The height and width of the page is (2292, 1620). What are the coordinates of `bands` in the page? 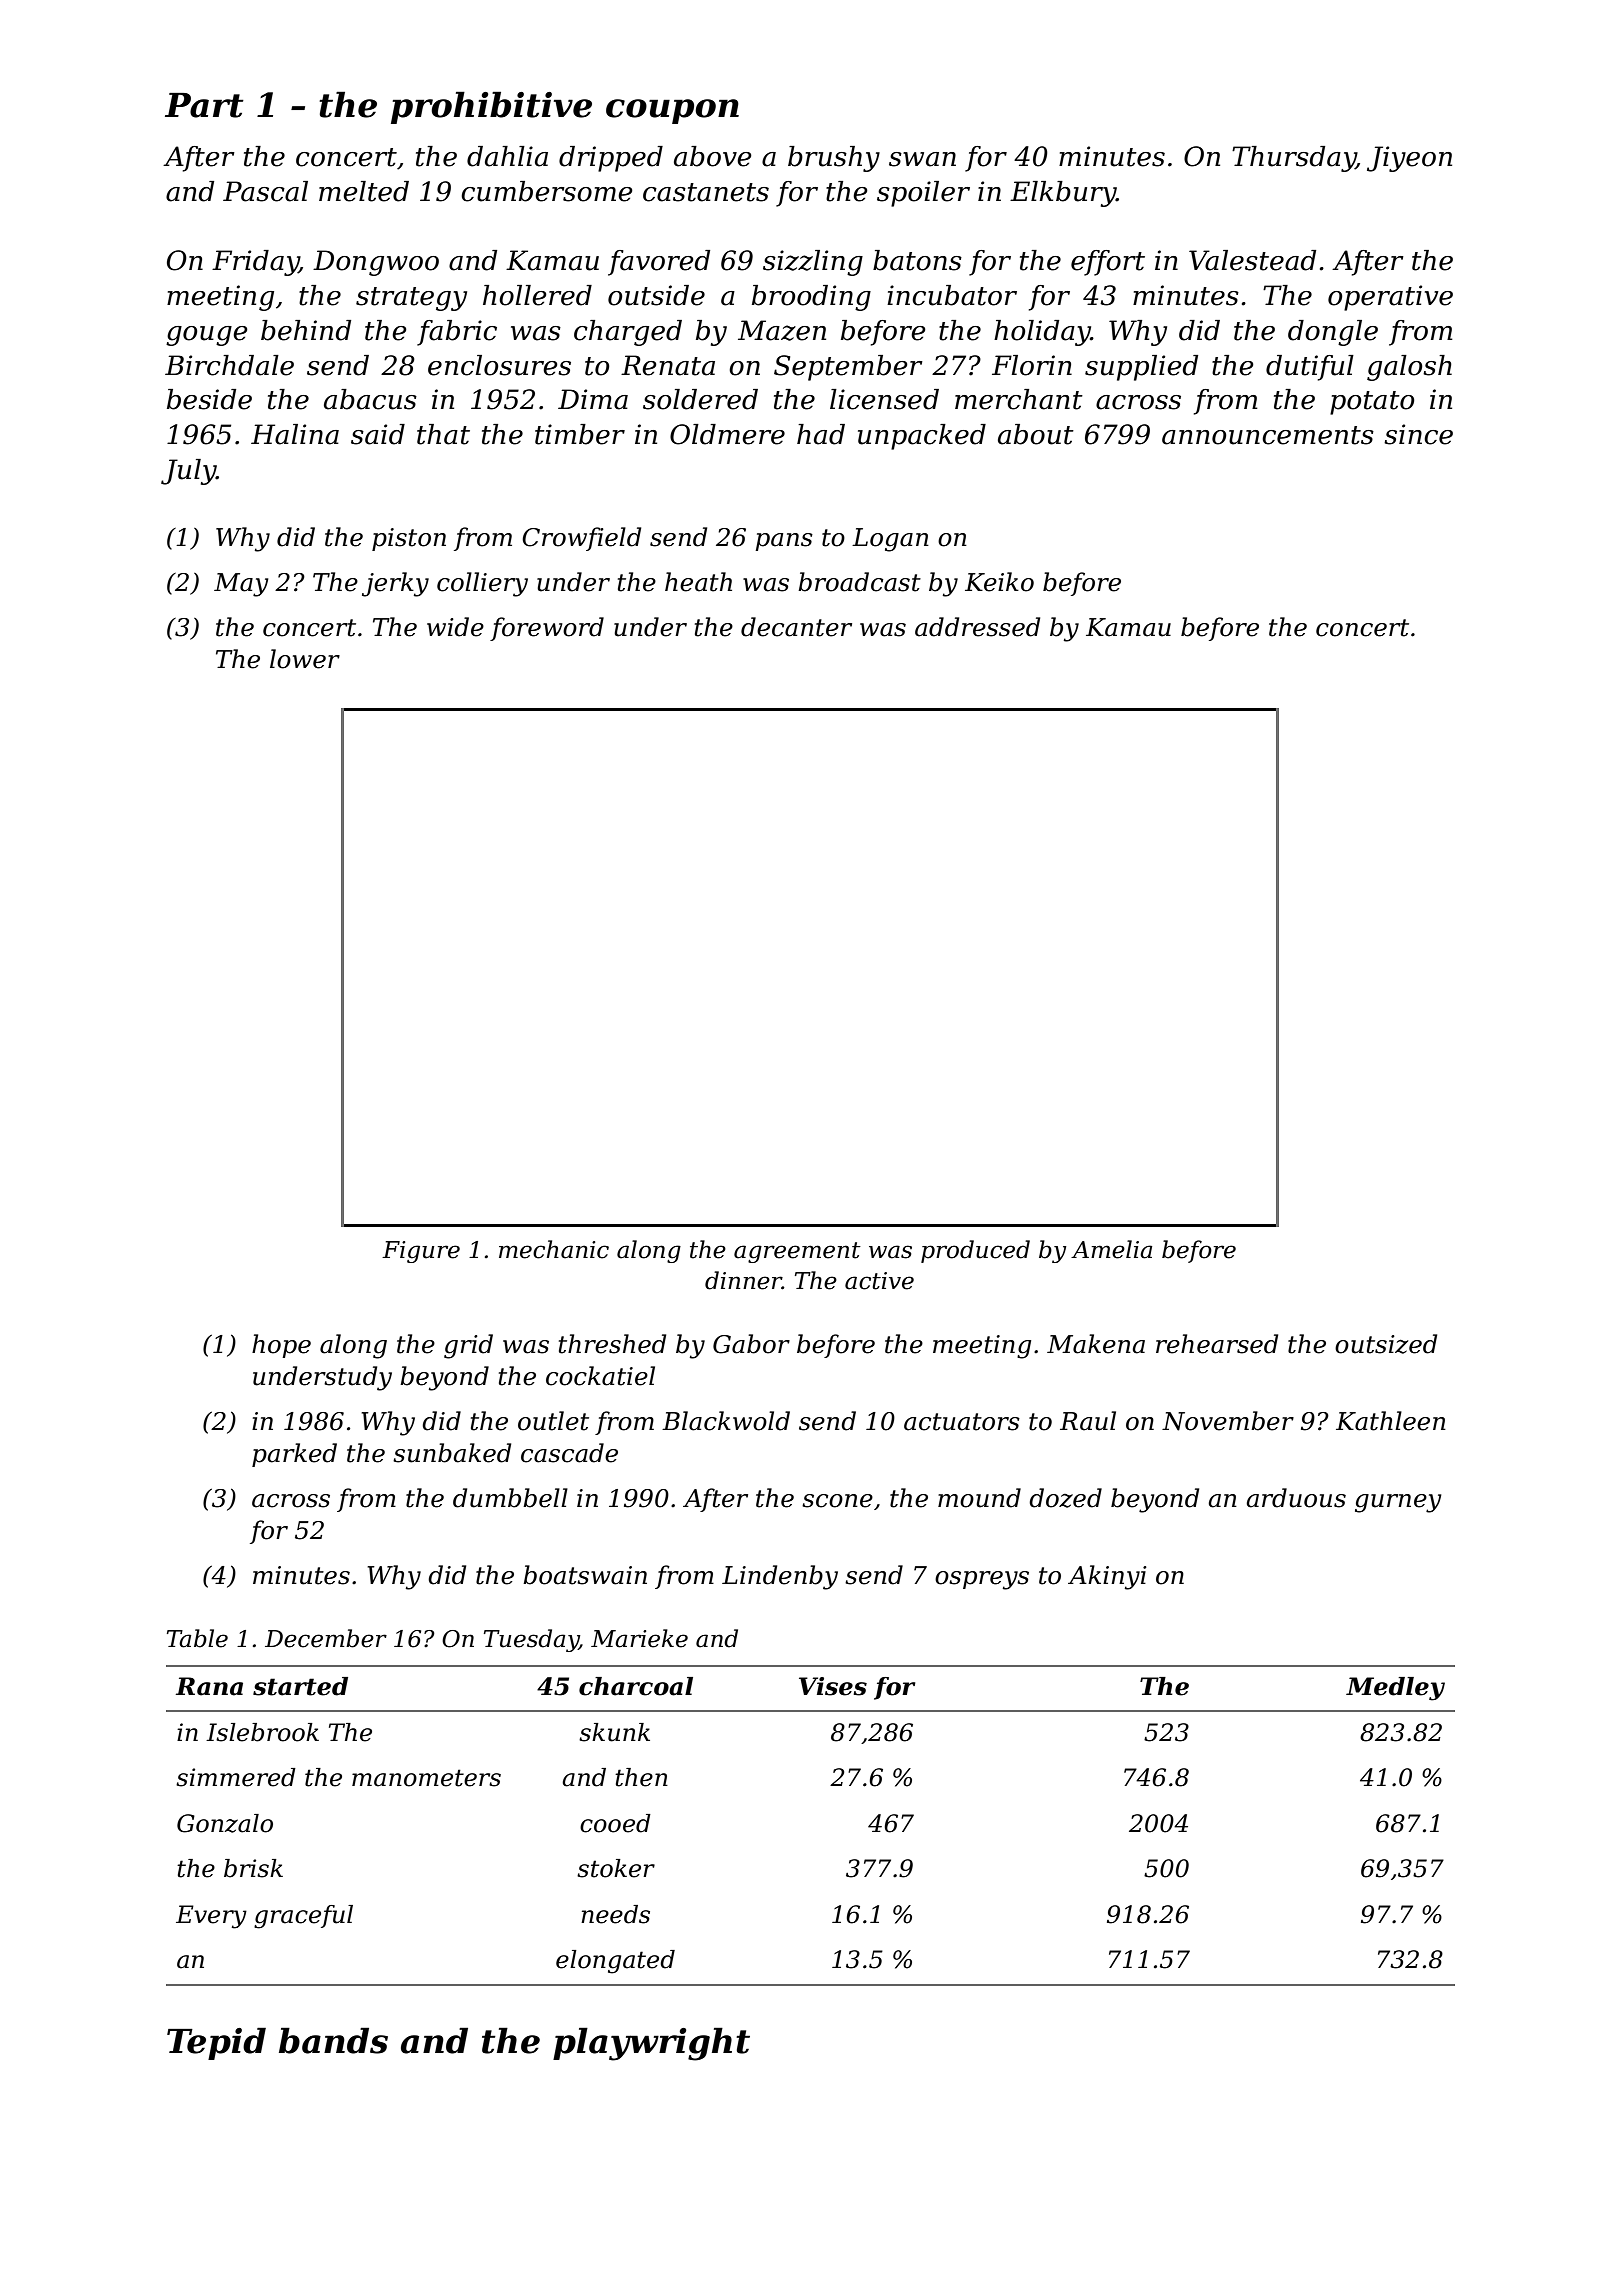 It's located at (333, 2040).
